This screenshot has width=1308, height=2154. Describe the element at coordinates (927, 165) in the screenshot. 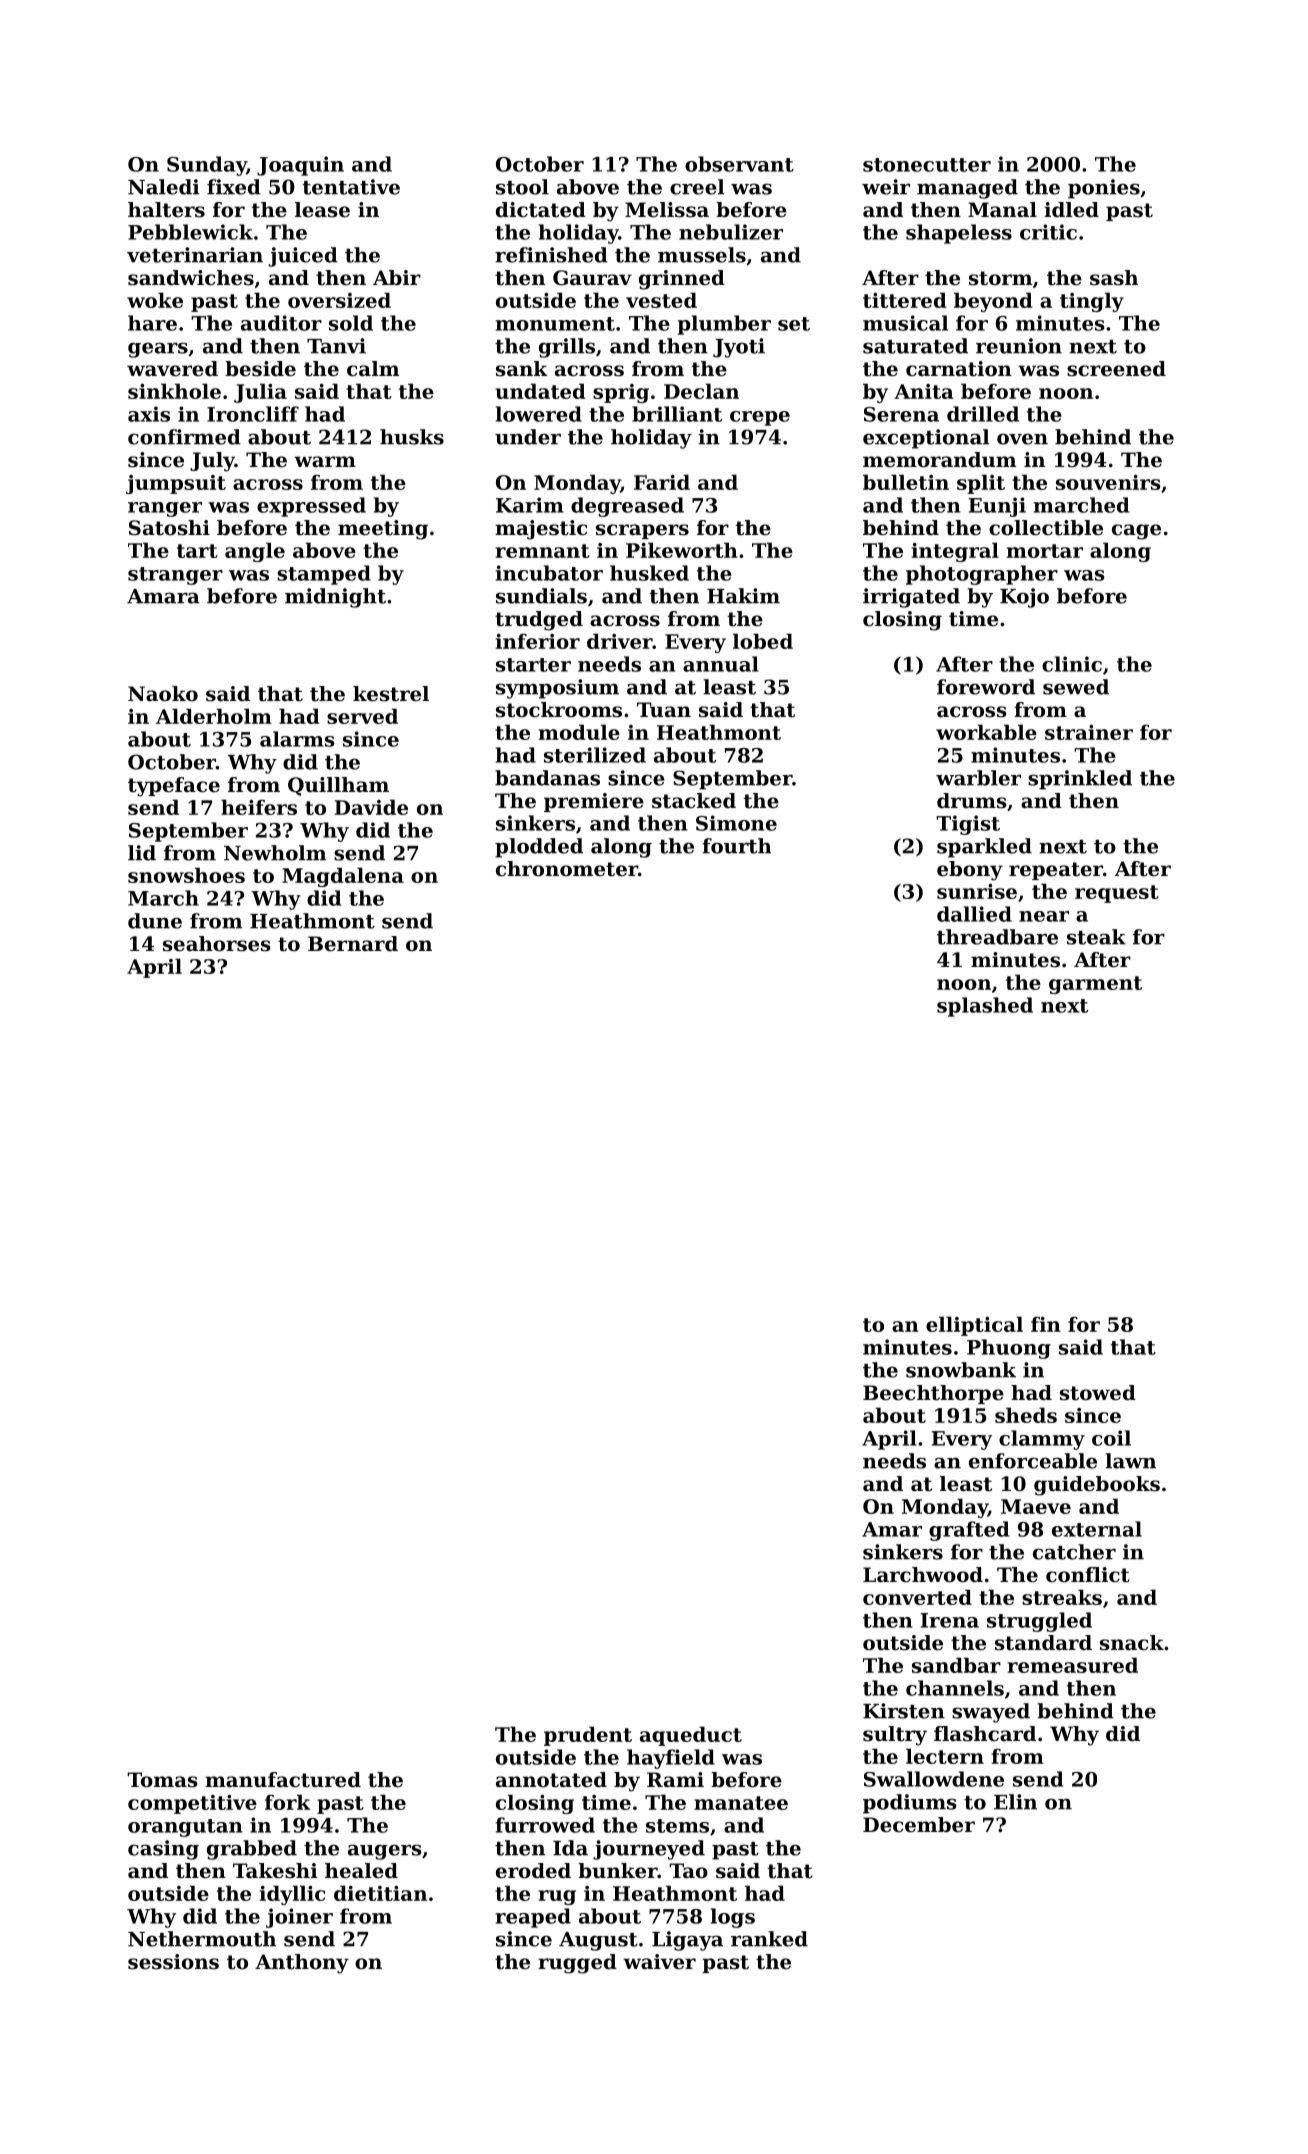

I see `stonecutter` at that location.
